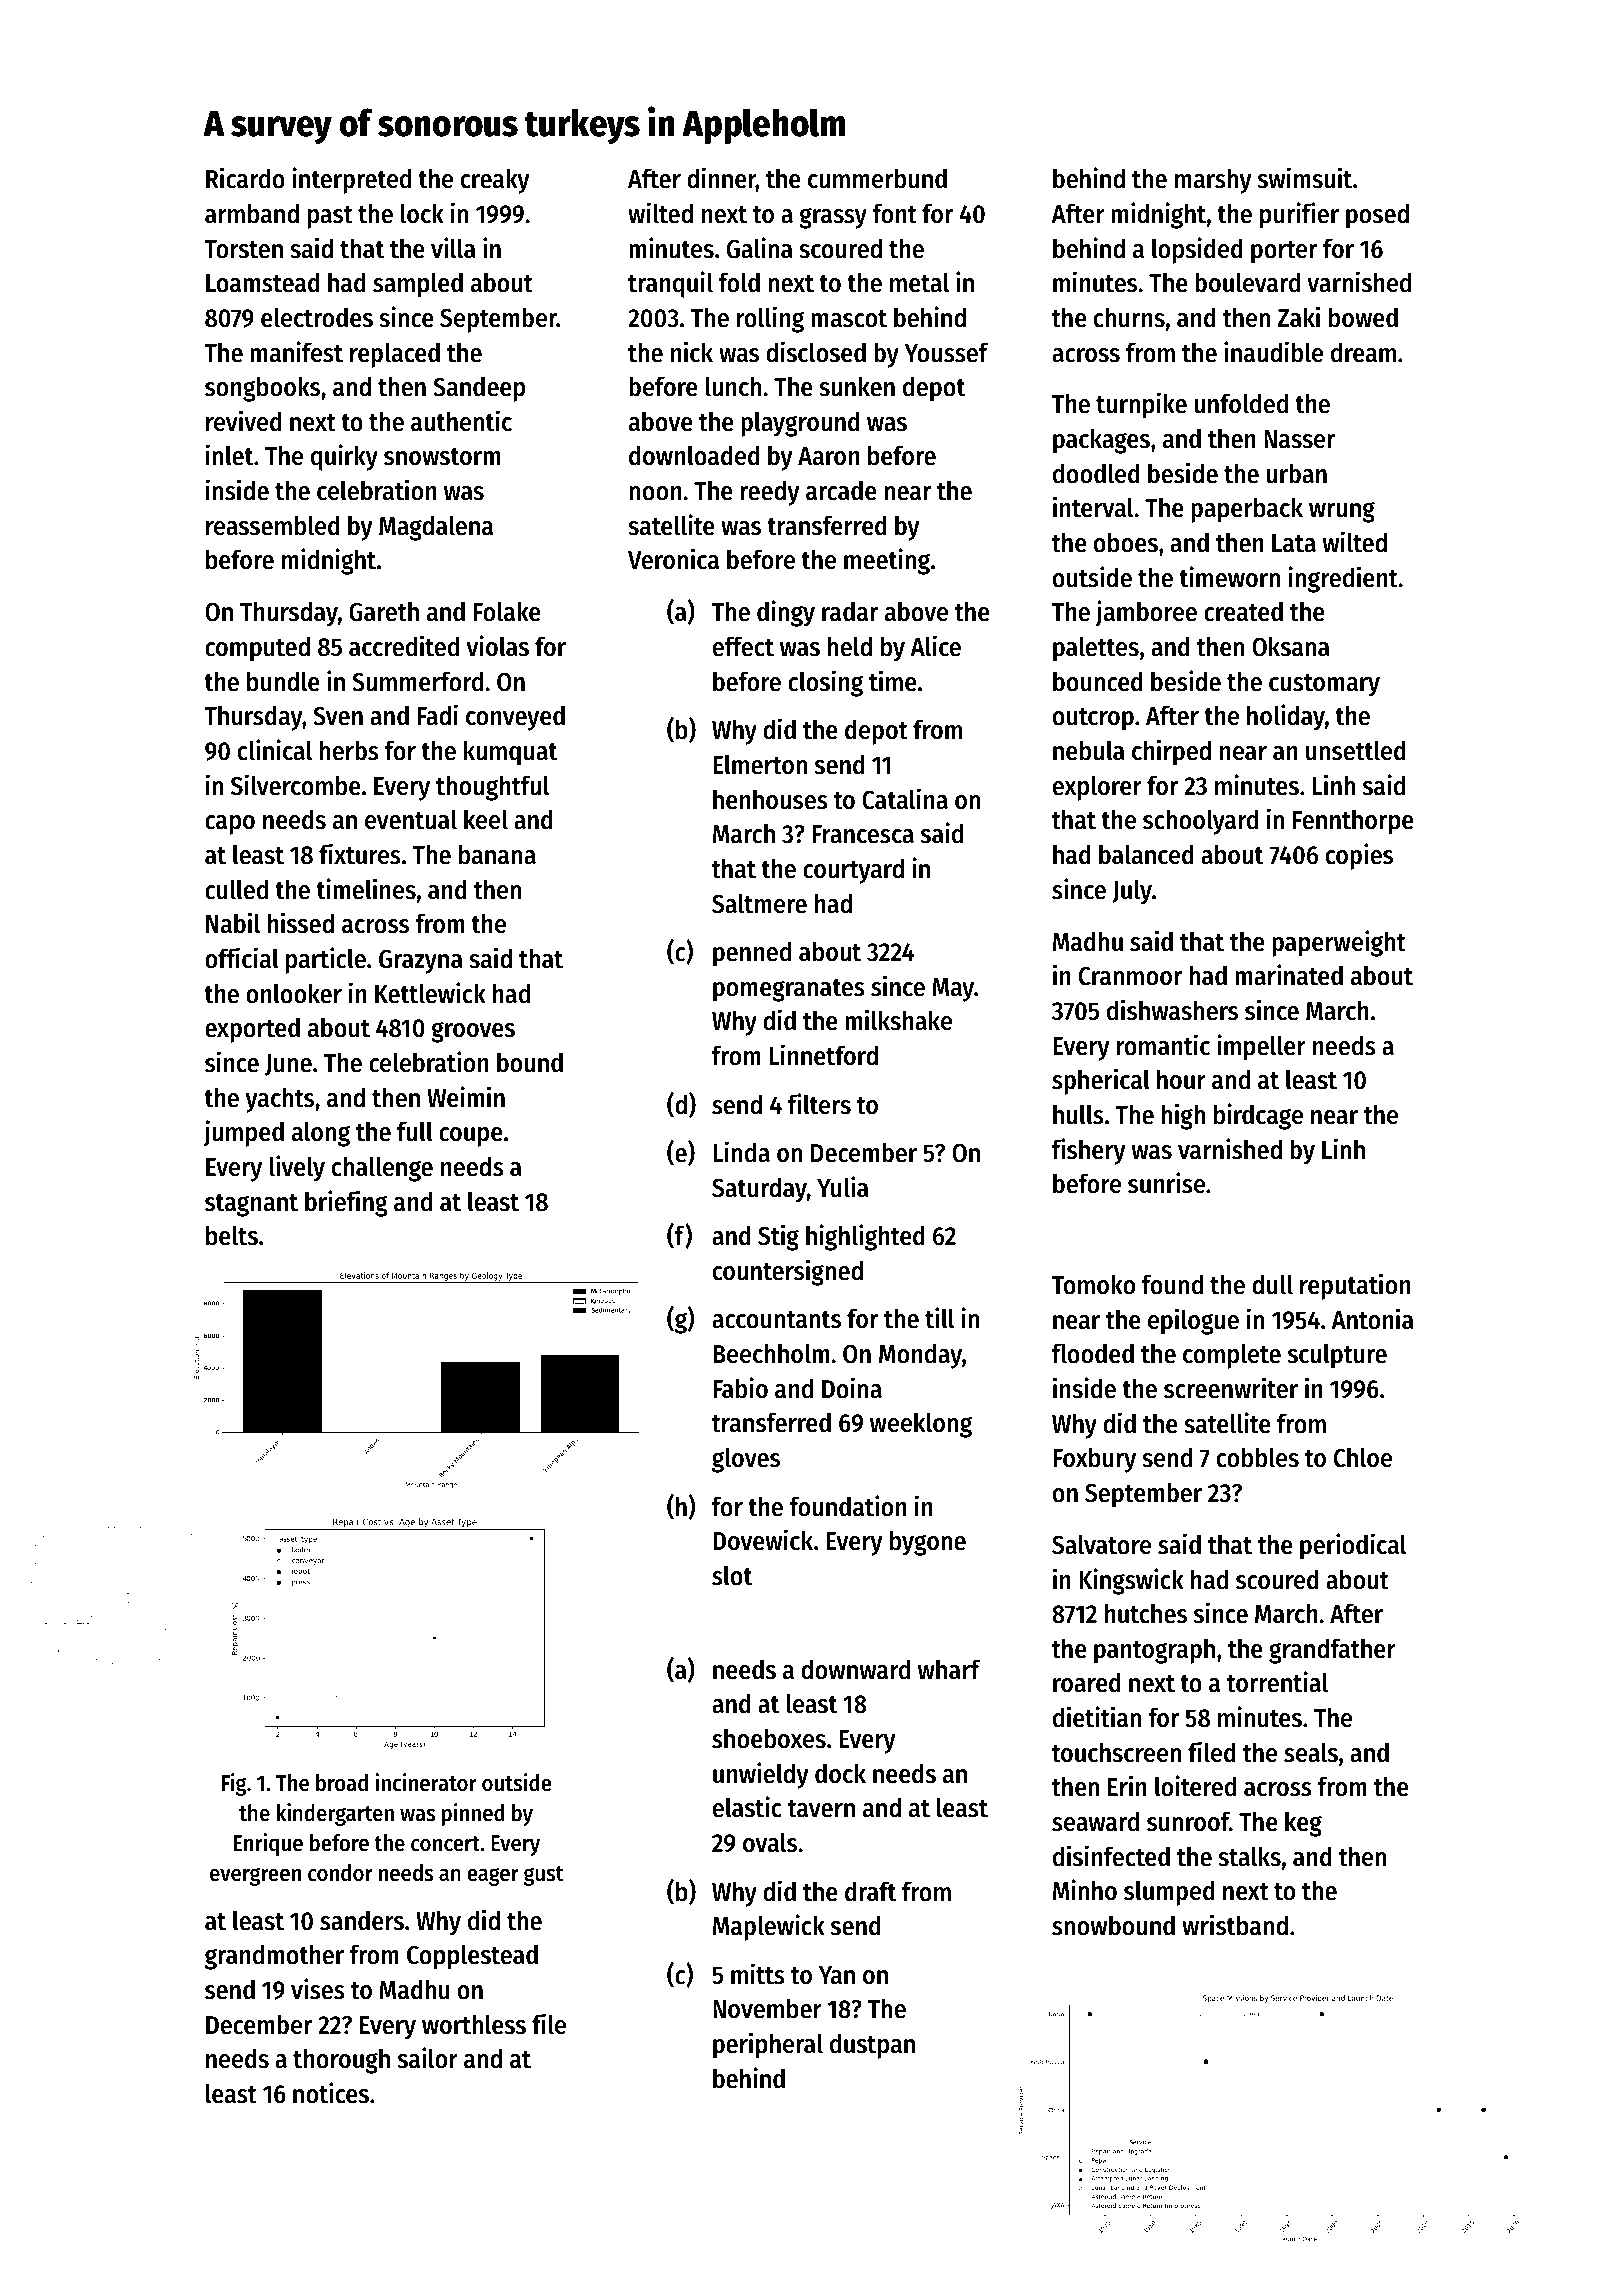 This image has width=1620, height=2292. Describe the element at coordinates (498, 646) in the image. I see `violas` at that location.
